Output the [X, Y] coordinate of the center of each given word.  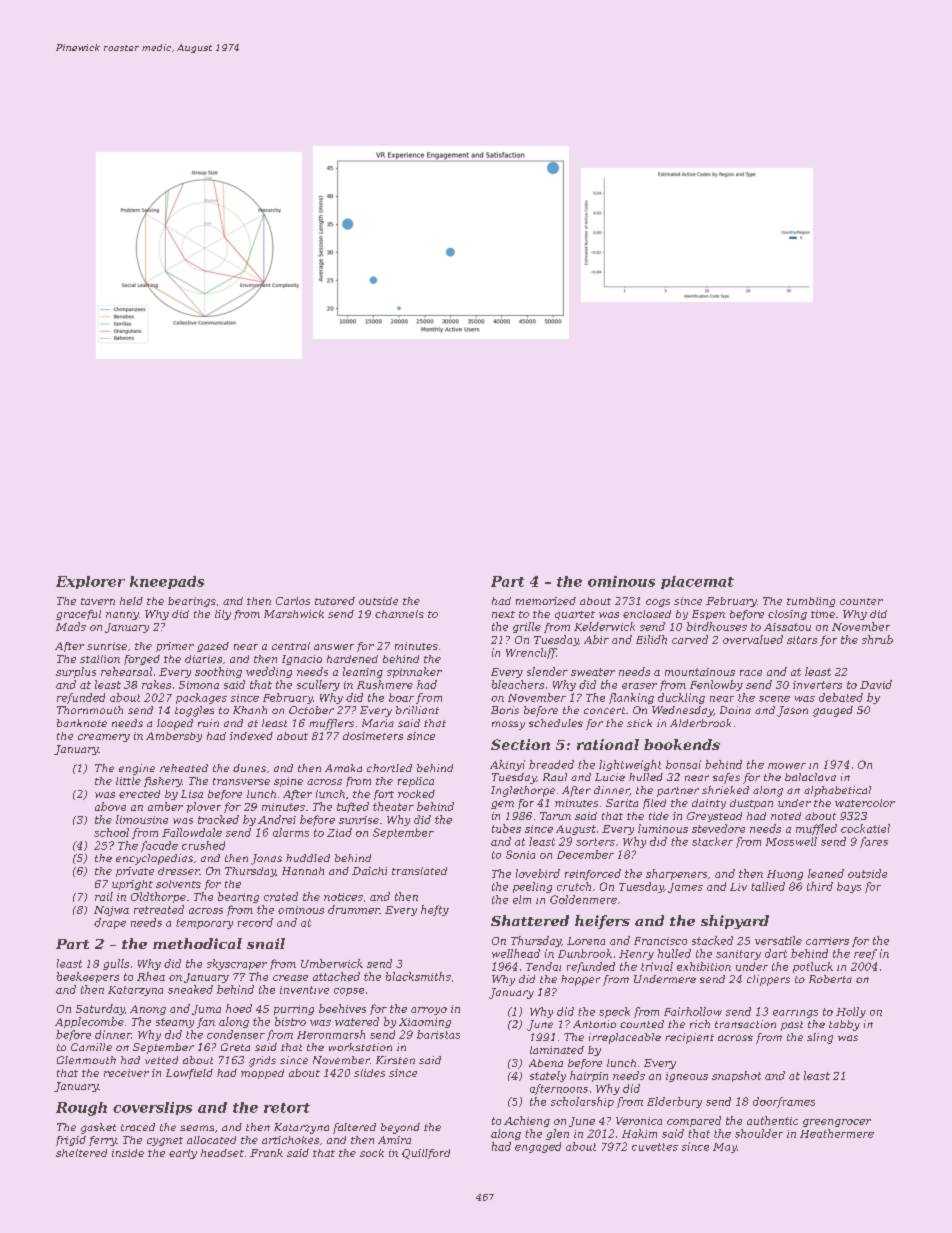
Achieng [527, 1121]
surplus [76, 672]
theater [393, 806]
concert [604, 710]
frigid [71, 1141]
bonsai [683, 764]
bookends [682, 744]
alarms [291, 832]
